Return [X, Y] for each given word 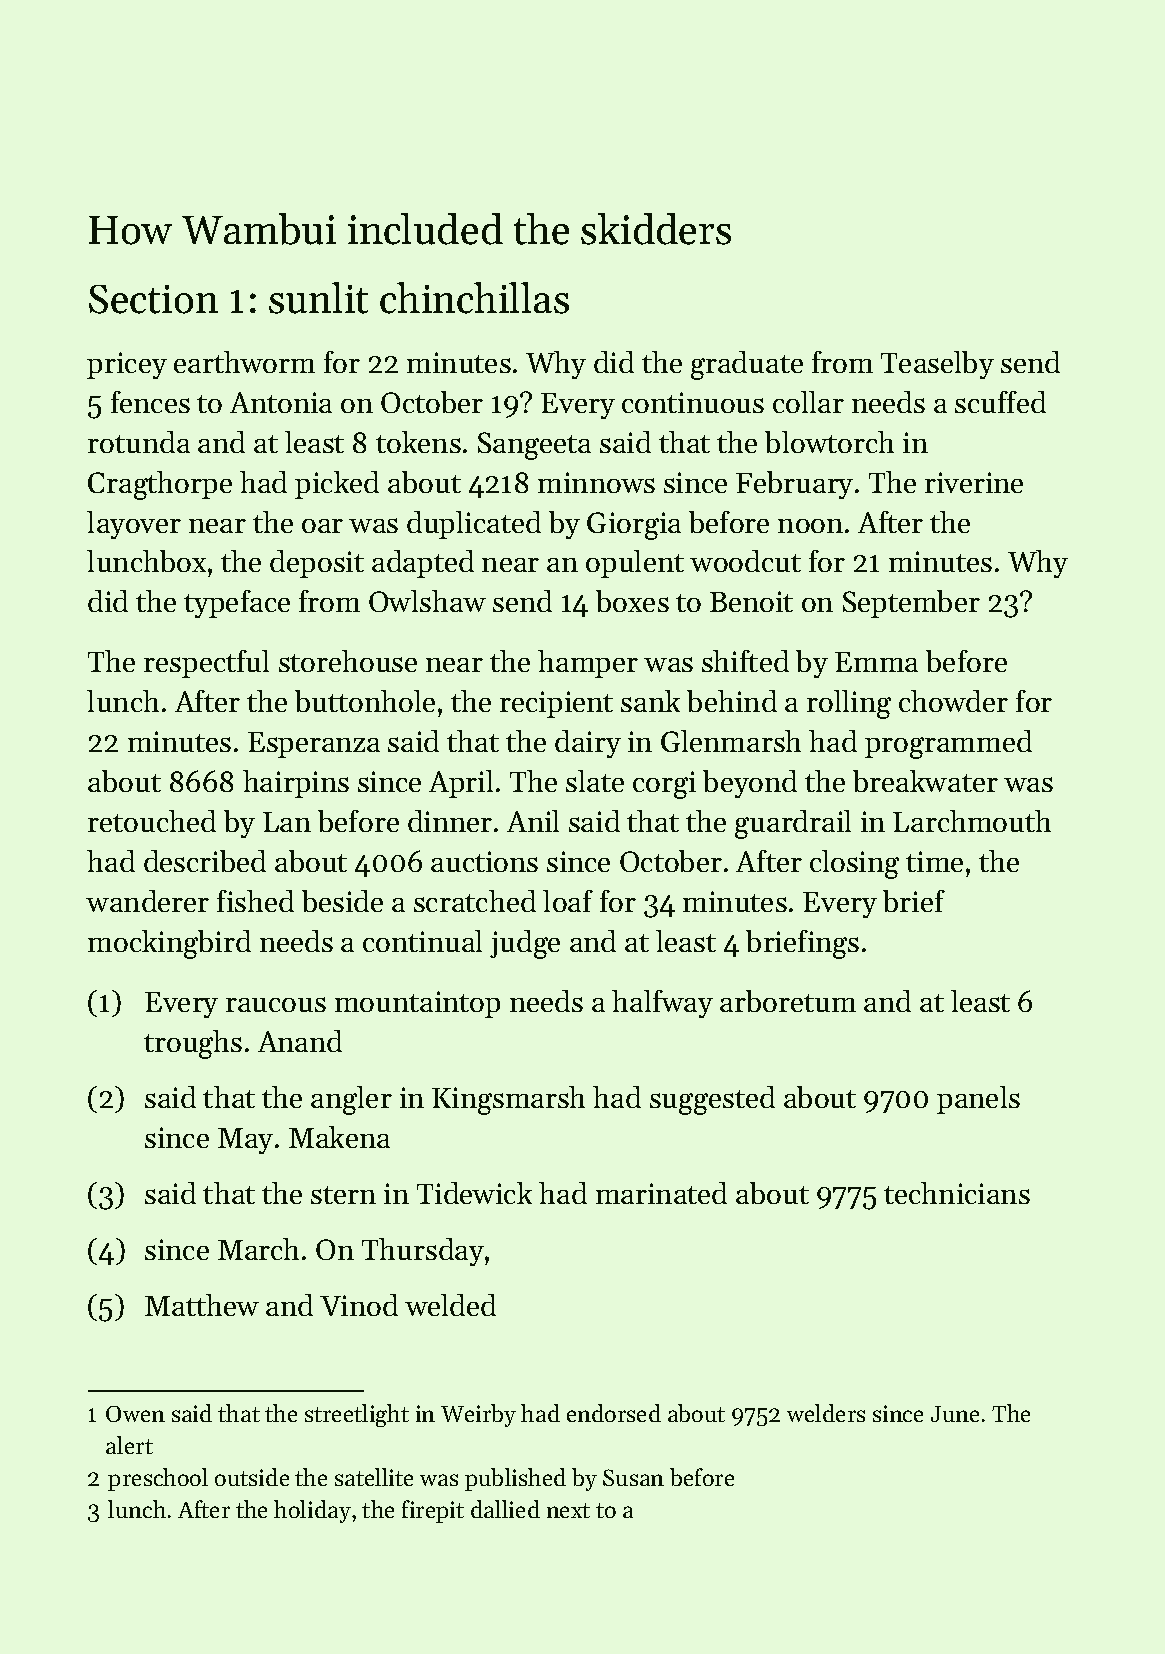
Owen [135, 1414]
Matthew [202, 1305]
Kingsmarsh [508, 1100]
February [794, 485]
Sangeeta [534, 446]
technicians [957, 1193]
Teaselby [937, 365]
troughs [193, 1044]
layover [134, 525]
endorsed [614, 1413]
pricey [127, 365]
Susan [633, 1477]
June [955, 1414]
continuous [693, 402]
